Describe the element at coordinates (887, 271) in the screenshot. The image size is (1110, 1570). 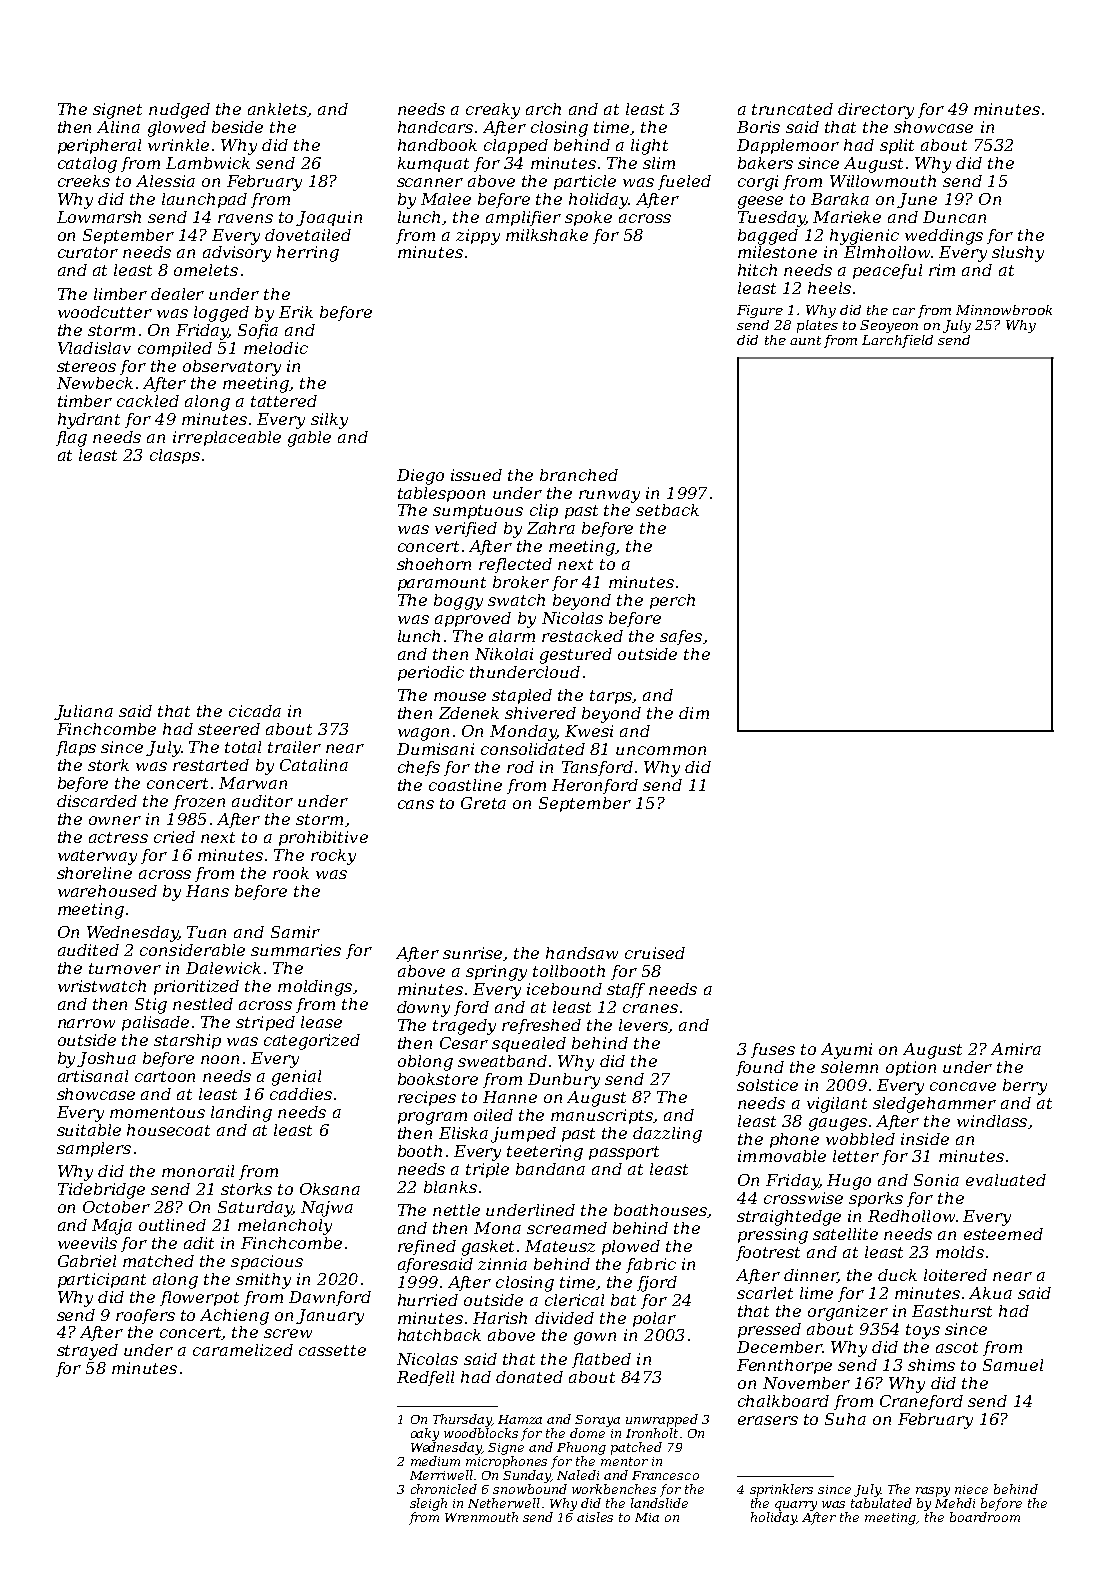
I see `peaceful` at that location.
